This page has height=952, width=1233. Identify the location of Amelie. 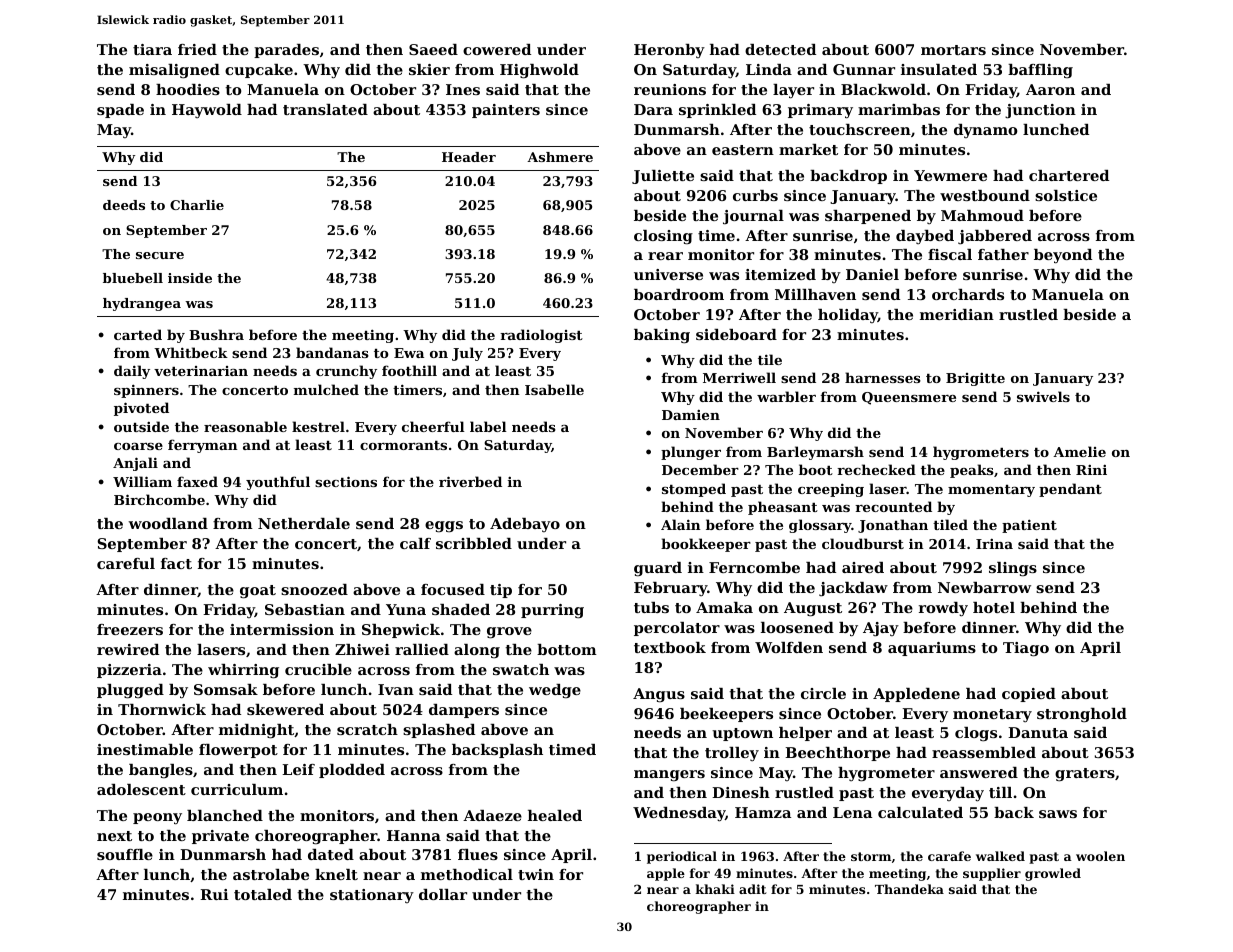
(1079, 451).
